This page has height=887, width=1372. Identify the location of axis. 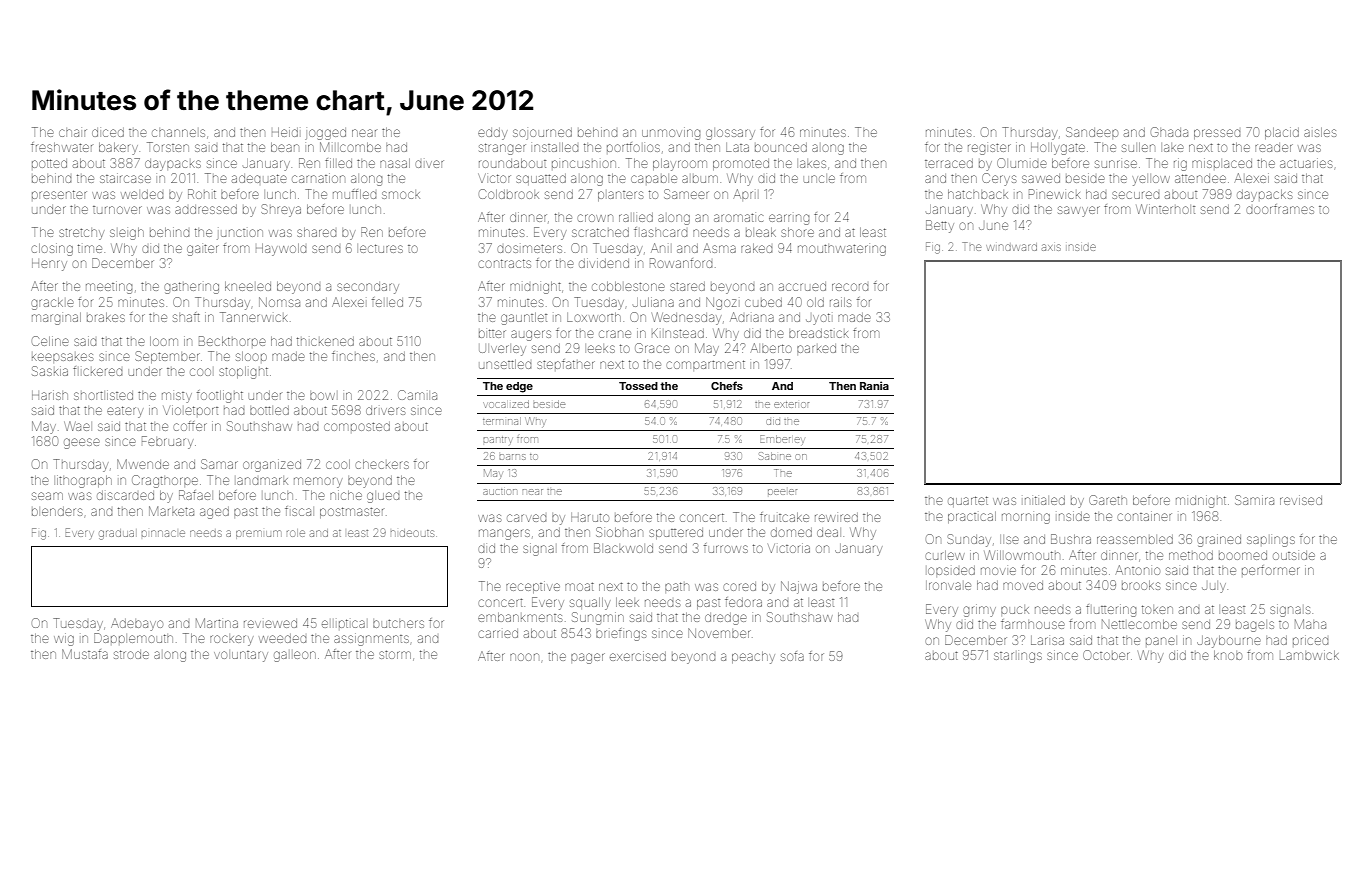
(1051, 247).
